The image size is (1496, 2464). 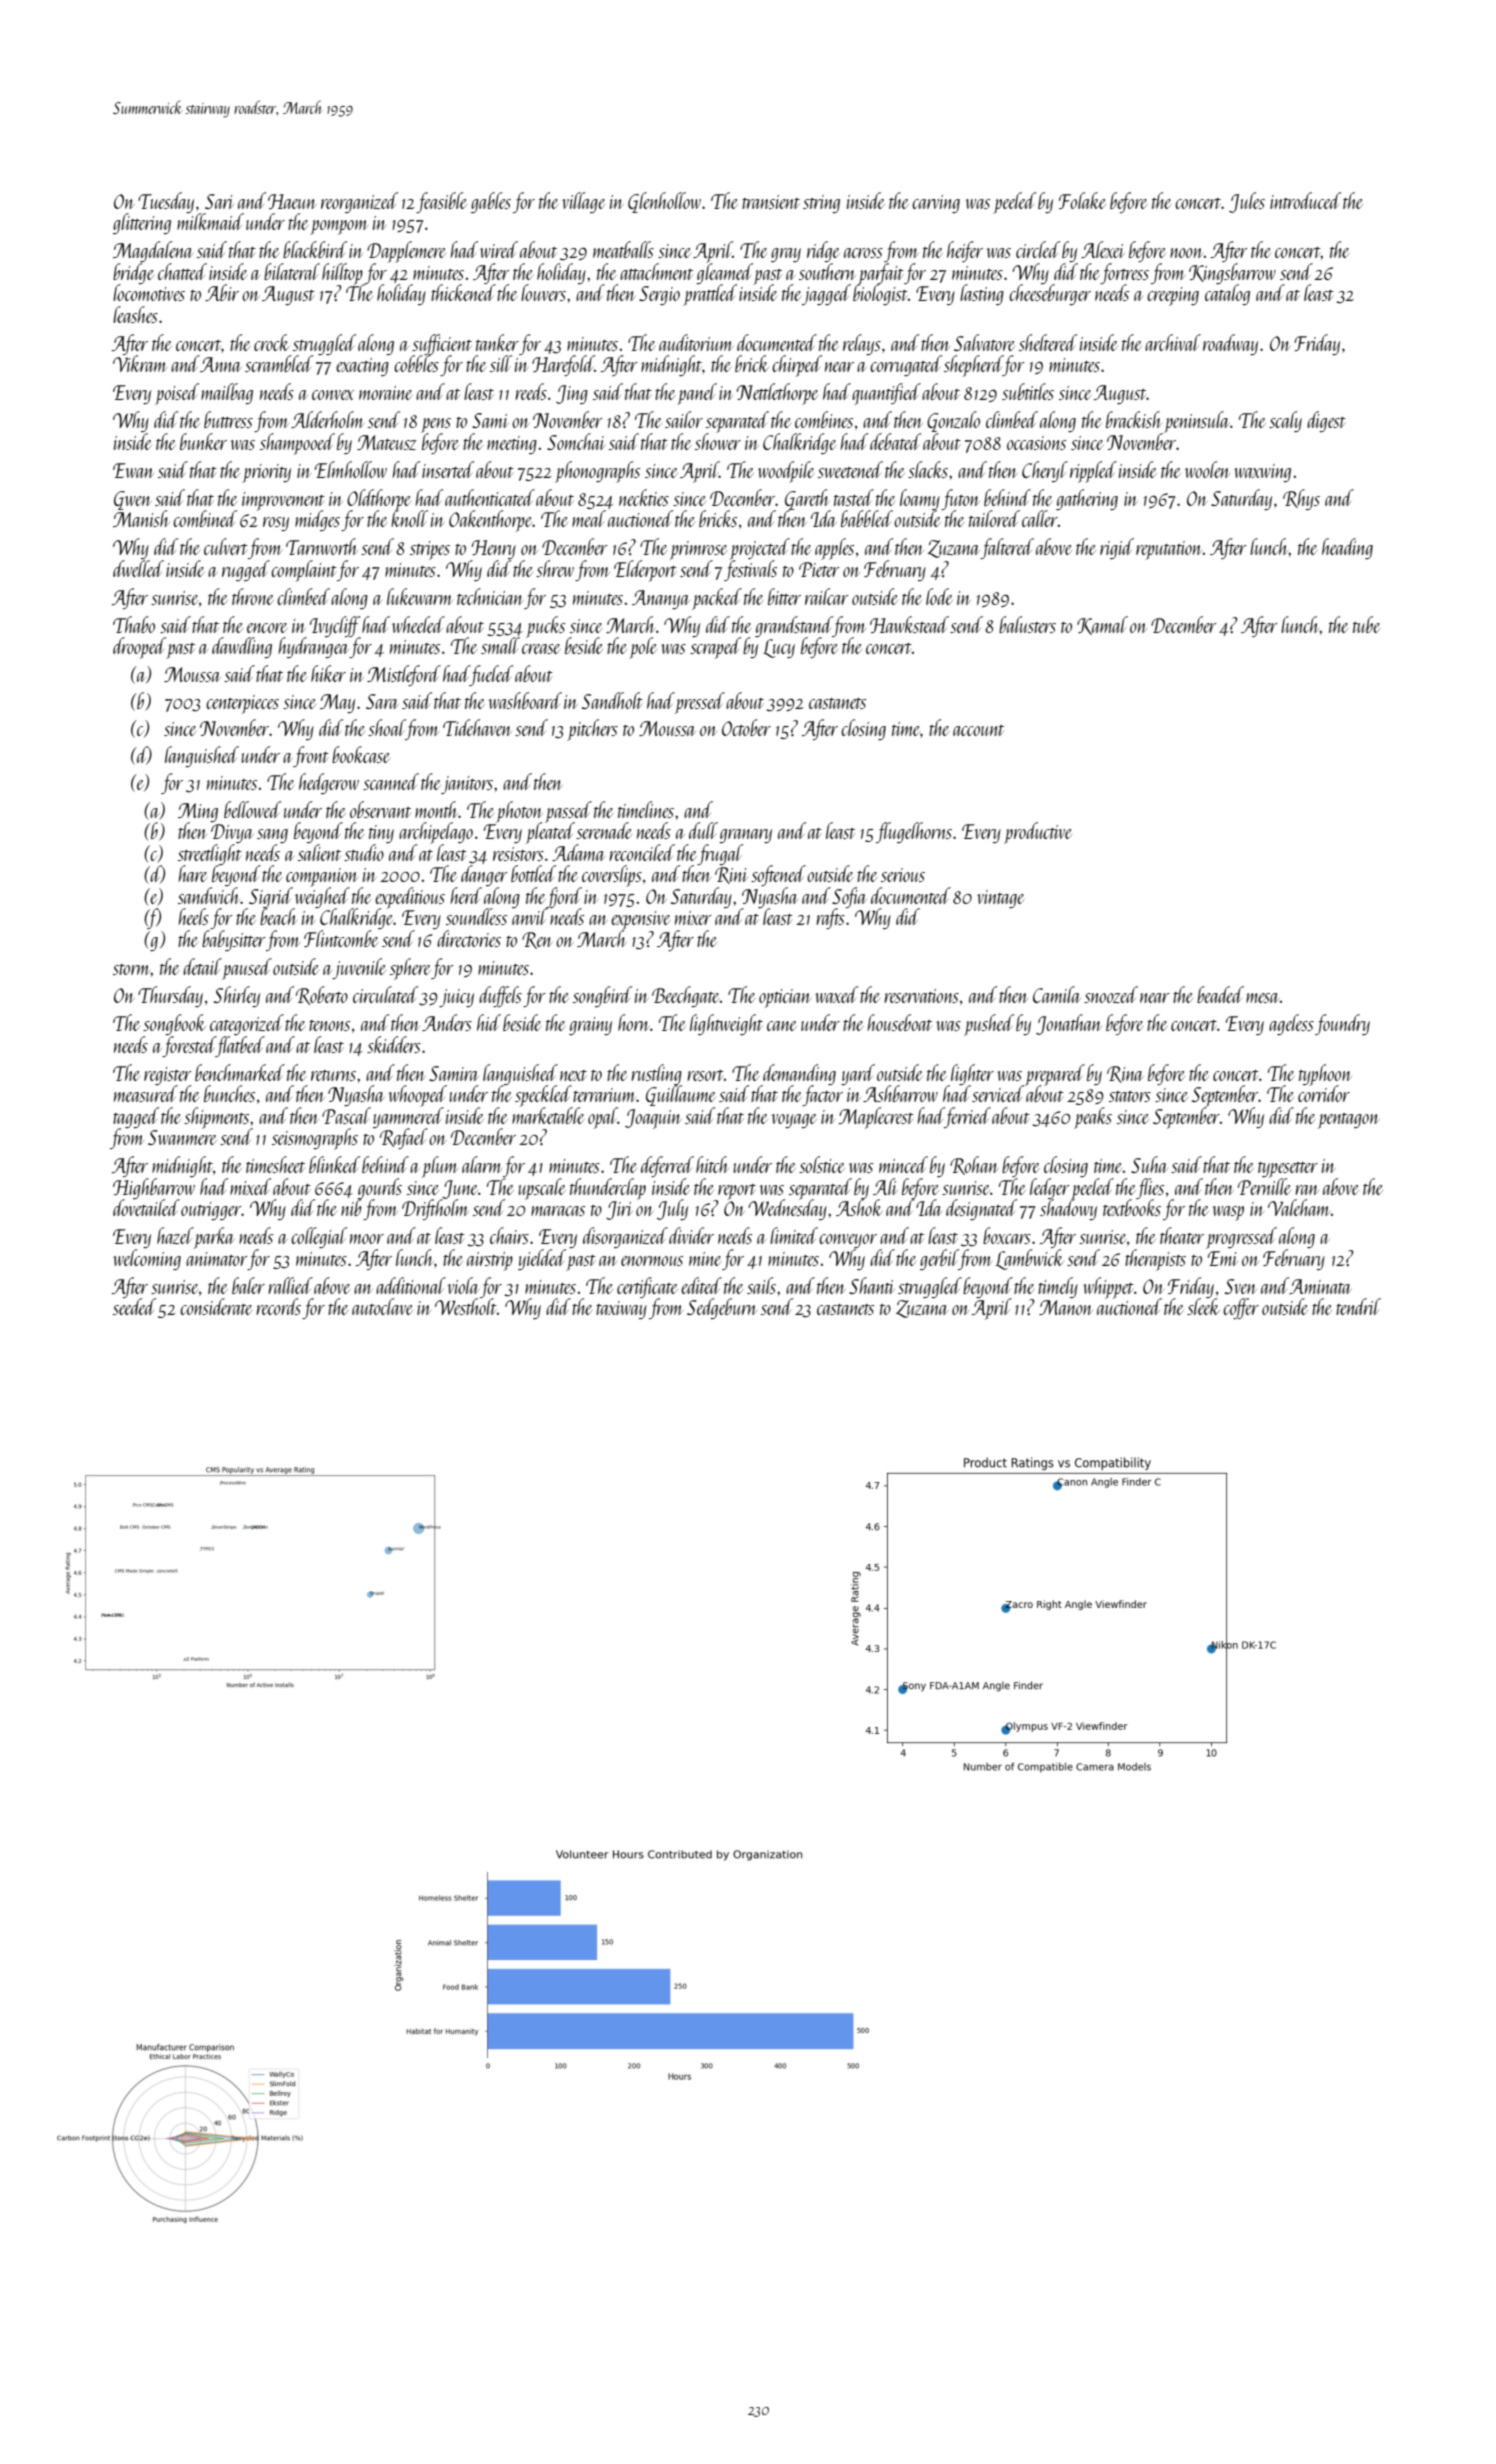 What do you see at coordinates (972, 1074) in the document?
I see `lighter` at bounding box center [972, 1074].
